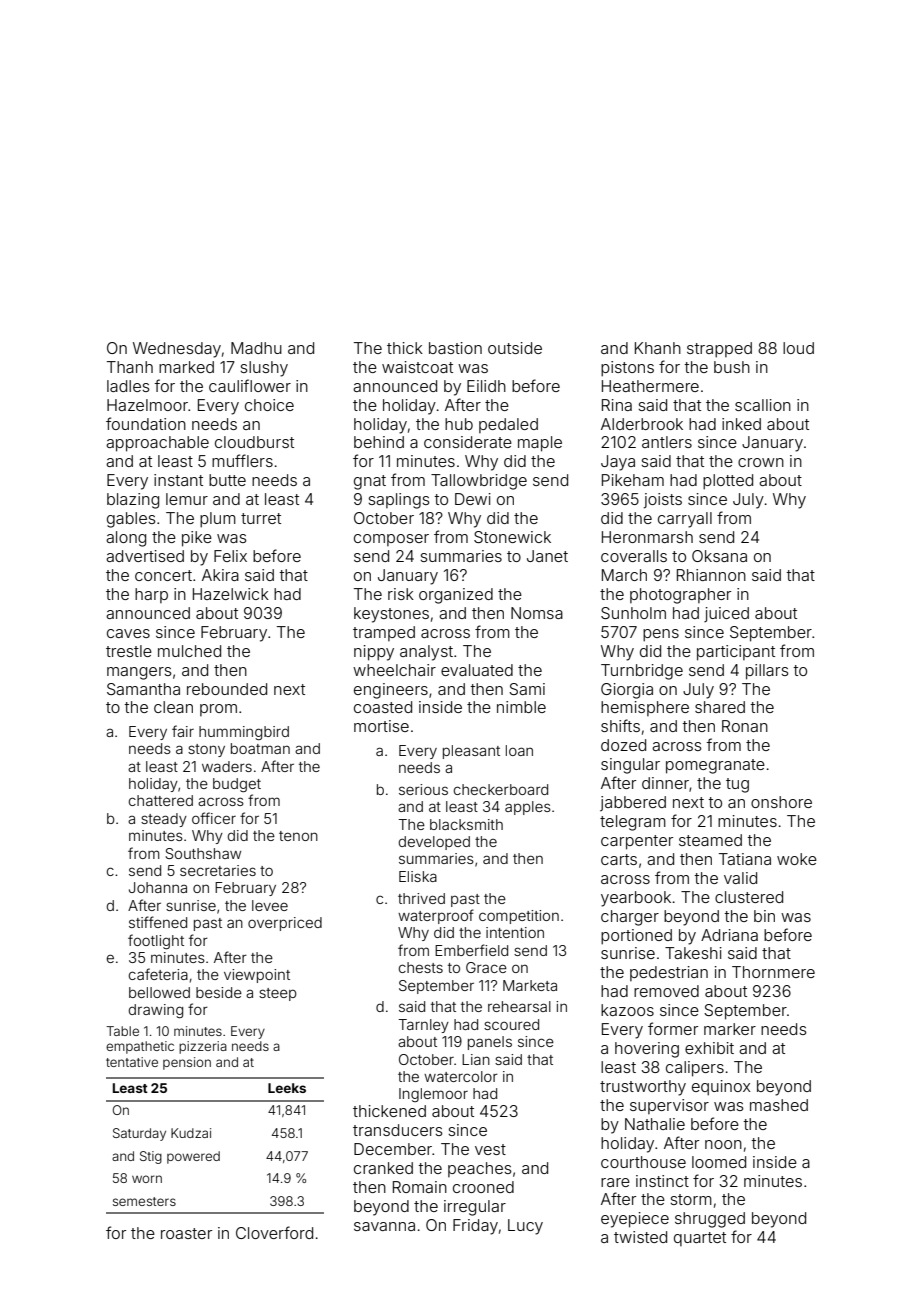 The width and height of the document is (924, 1308). I want to click on Eliska, so click(418, 876).
